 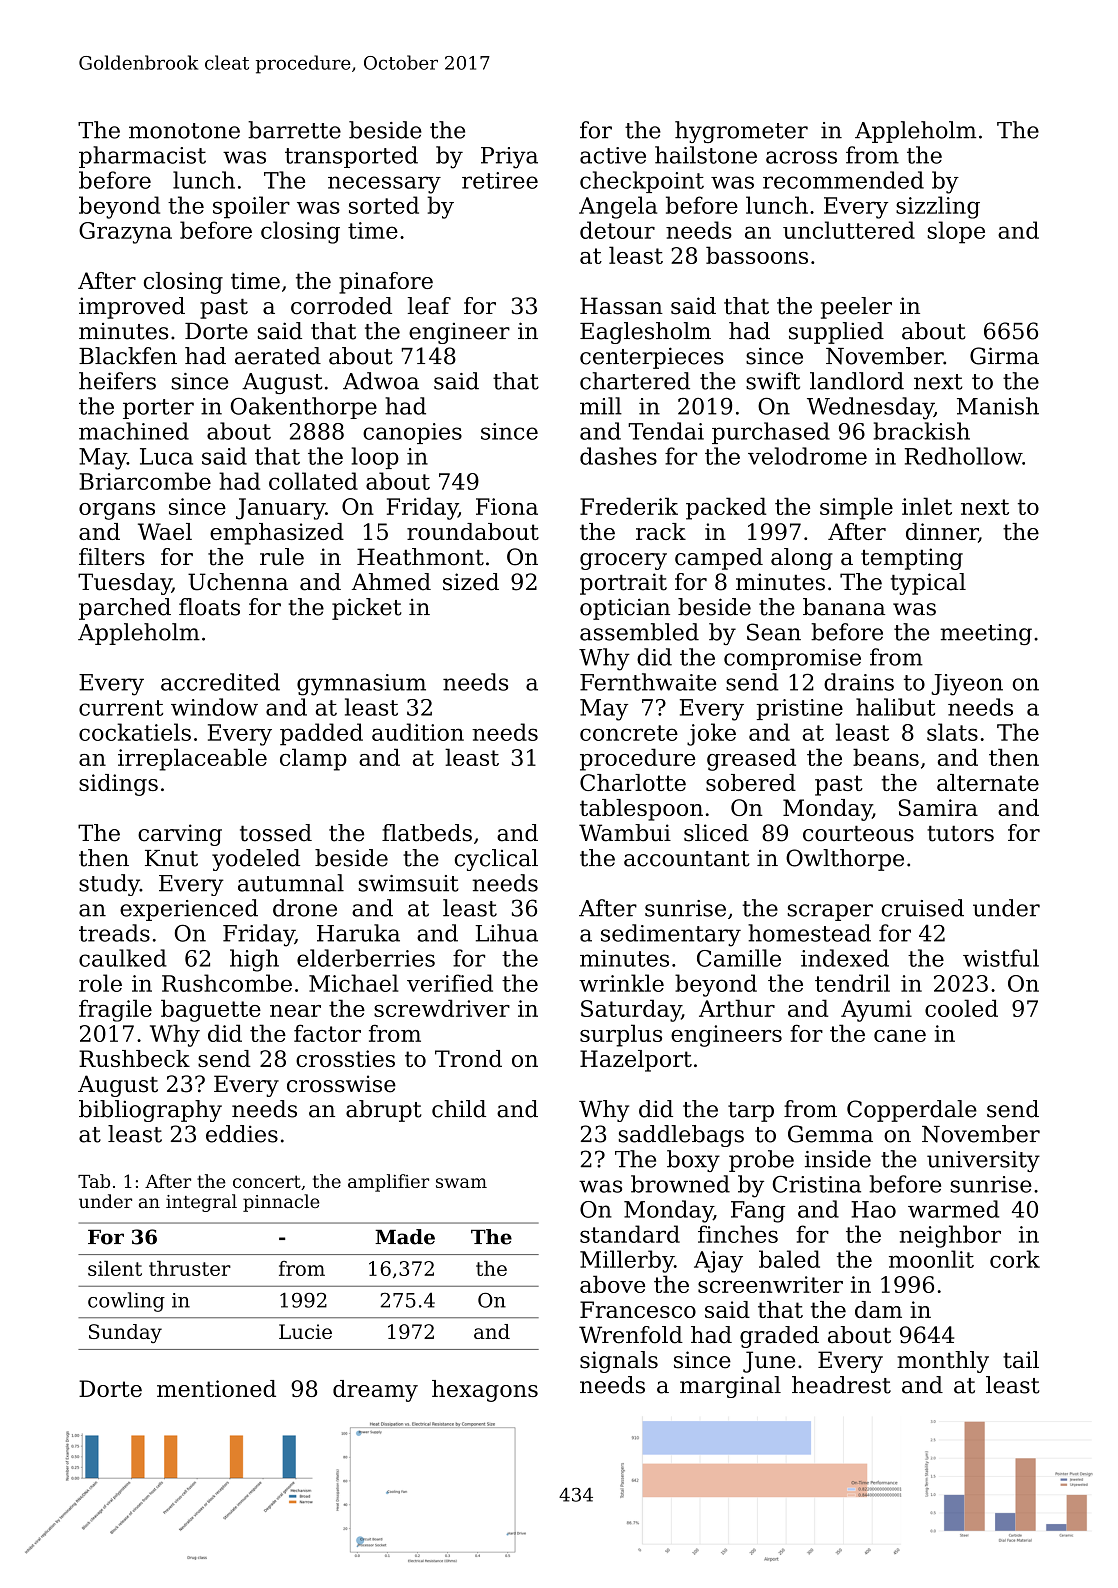 What do you see at coordinates (468, 1058) in the screenshot?
I see `Trond` at bounding box center [468, 1058].
